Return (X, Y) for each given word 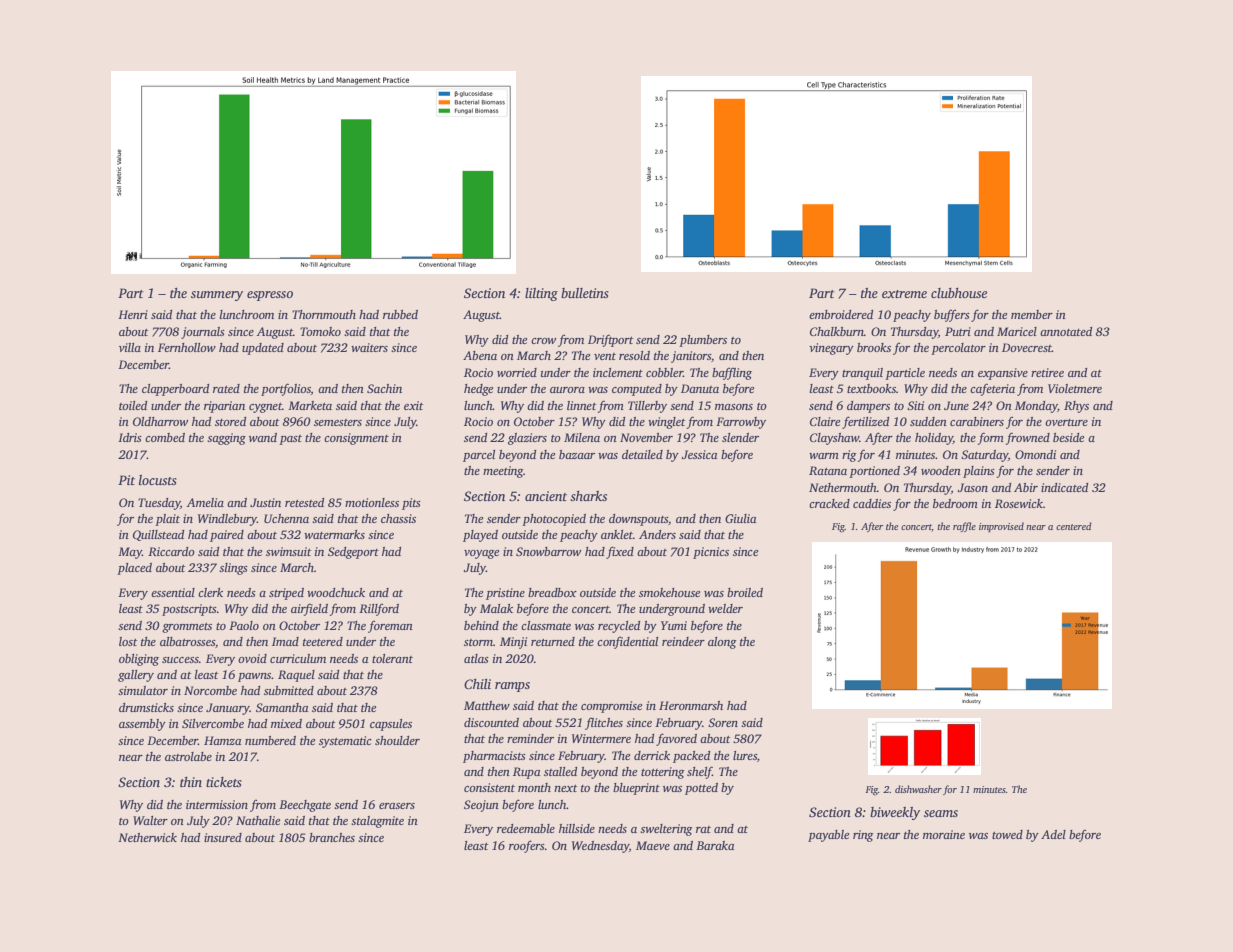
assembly (142, 725)
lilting (541, 294)
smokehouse (669, 592)
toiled (133, 405)
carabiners (977, 421)
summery (217, 296)
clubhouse (959, 293)
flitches (604, 724)
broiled (745, 592)
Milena (582, 437)
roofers (527, 846)
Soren (723, 722)
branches (332, 837)
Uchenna (286, 518)
